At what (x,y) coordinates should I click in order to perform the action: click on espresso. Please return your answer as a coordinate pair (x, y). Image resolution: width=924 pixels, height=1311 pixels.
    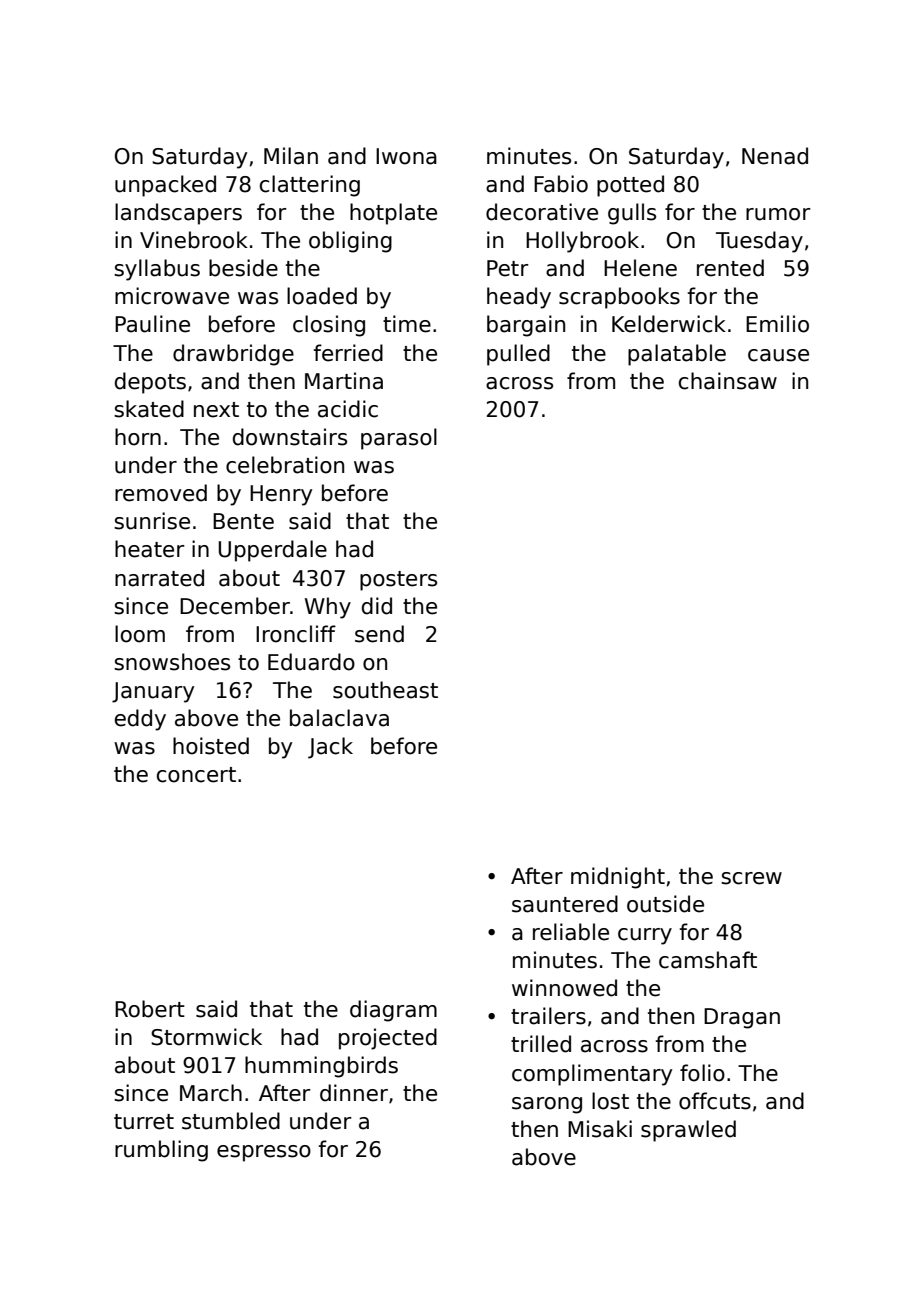
    Looking at the image, I should click on (264, 1153).
